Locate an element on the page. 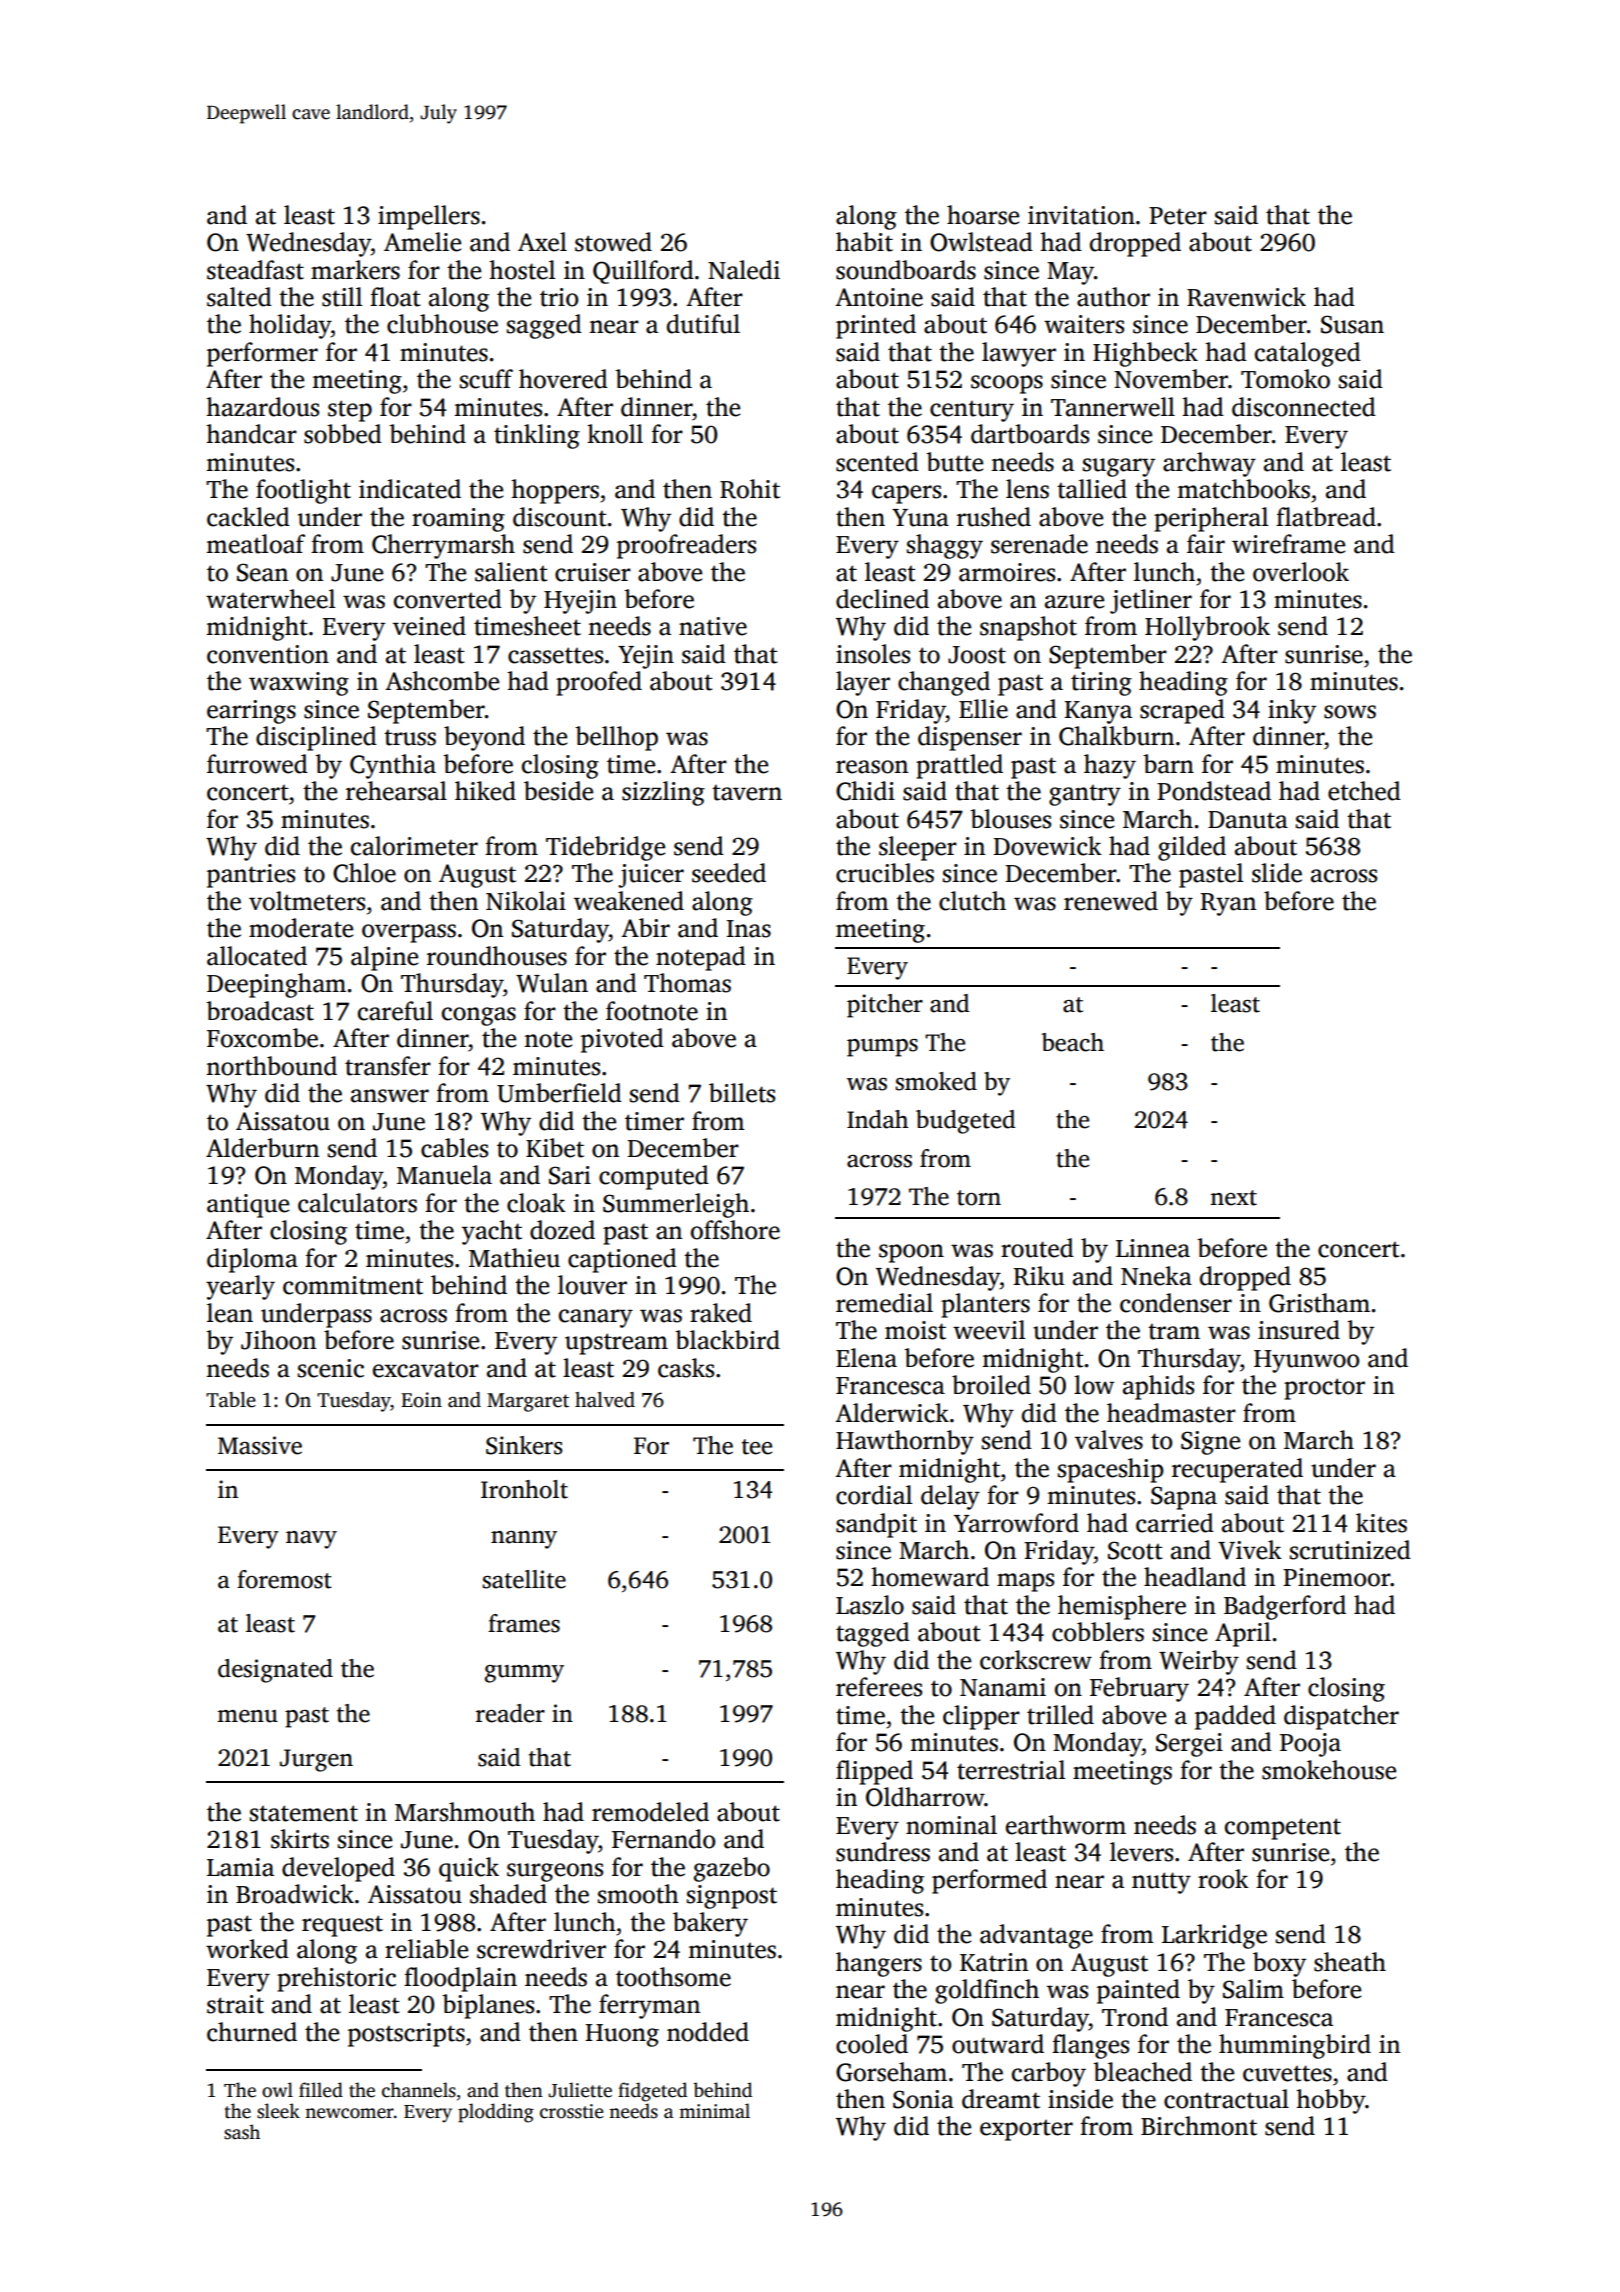  satellite is located at coordinates (524, 1579).
